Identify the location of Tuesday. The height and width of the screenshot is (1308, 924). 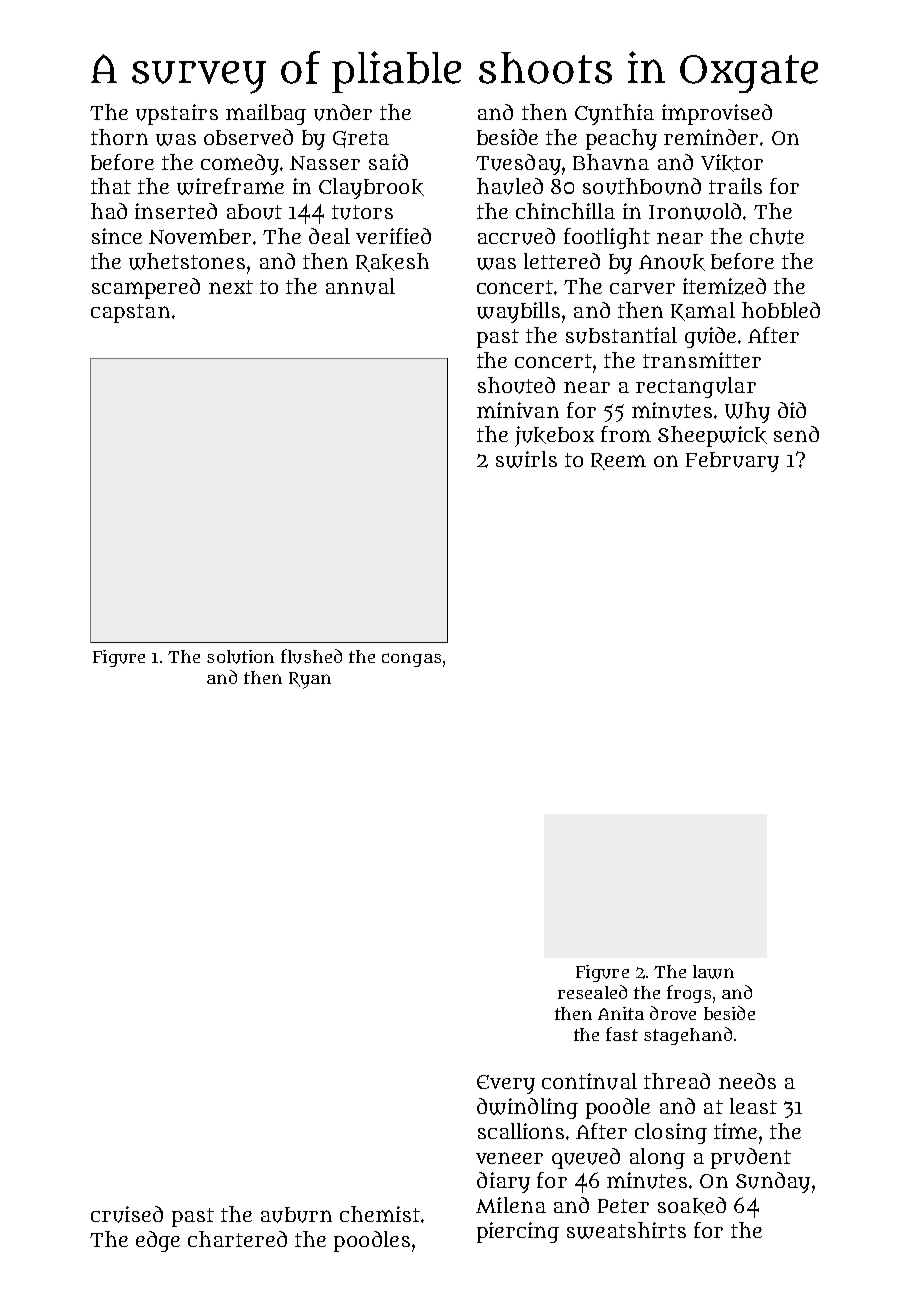
(518, 164).
